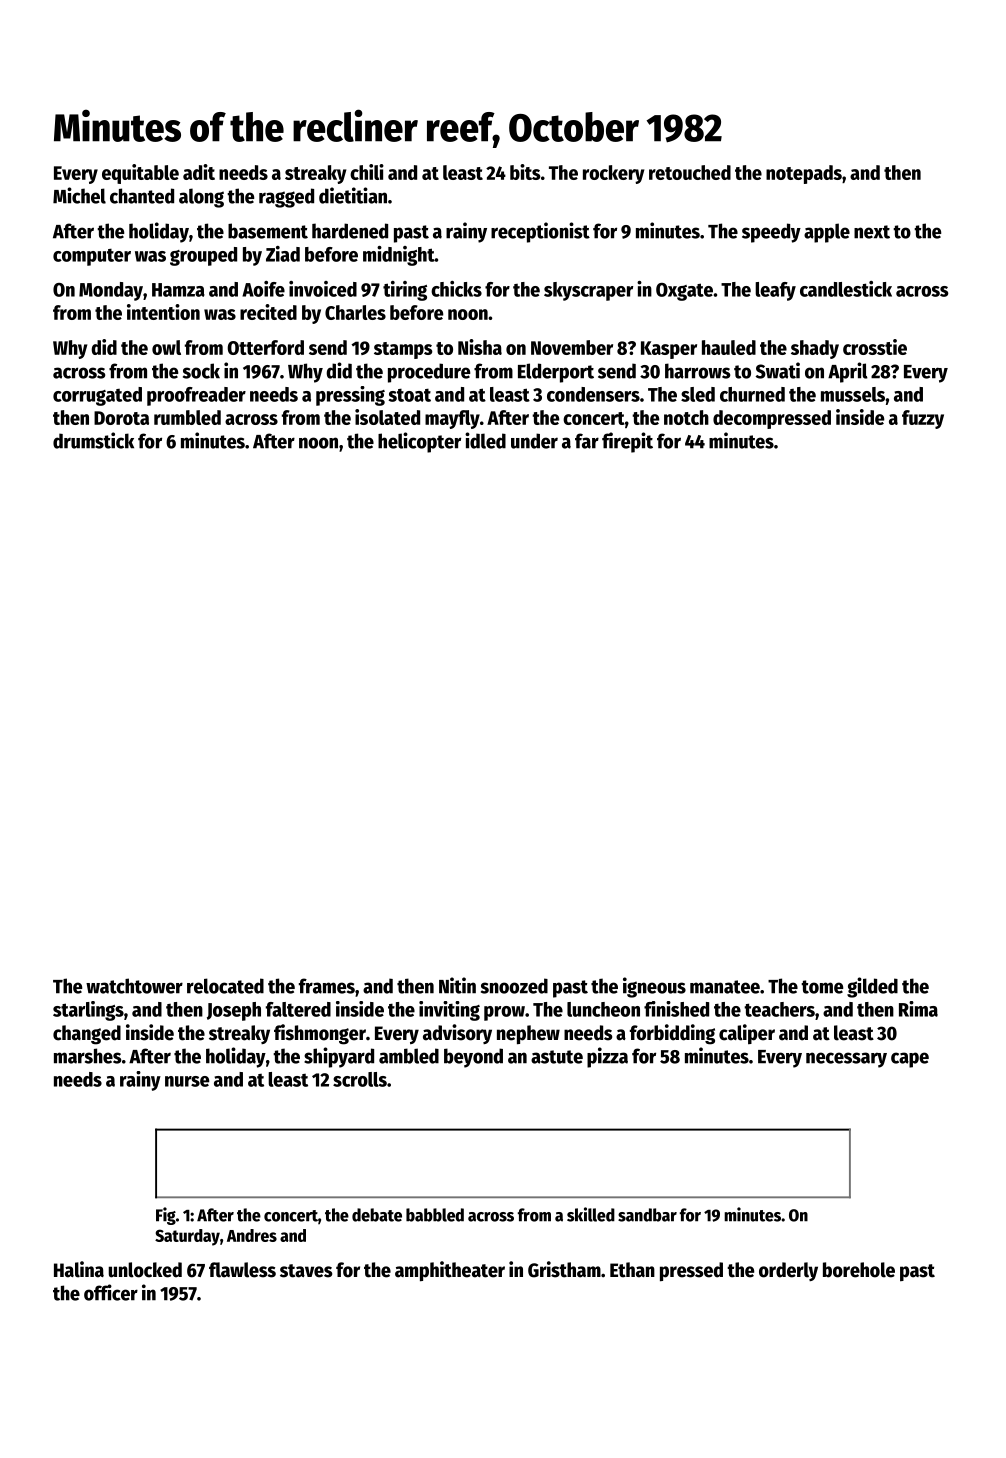  I want to click on under, so click(534, 441).
